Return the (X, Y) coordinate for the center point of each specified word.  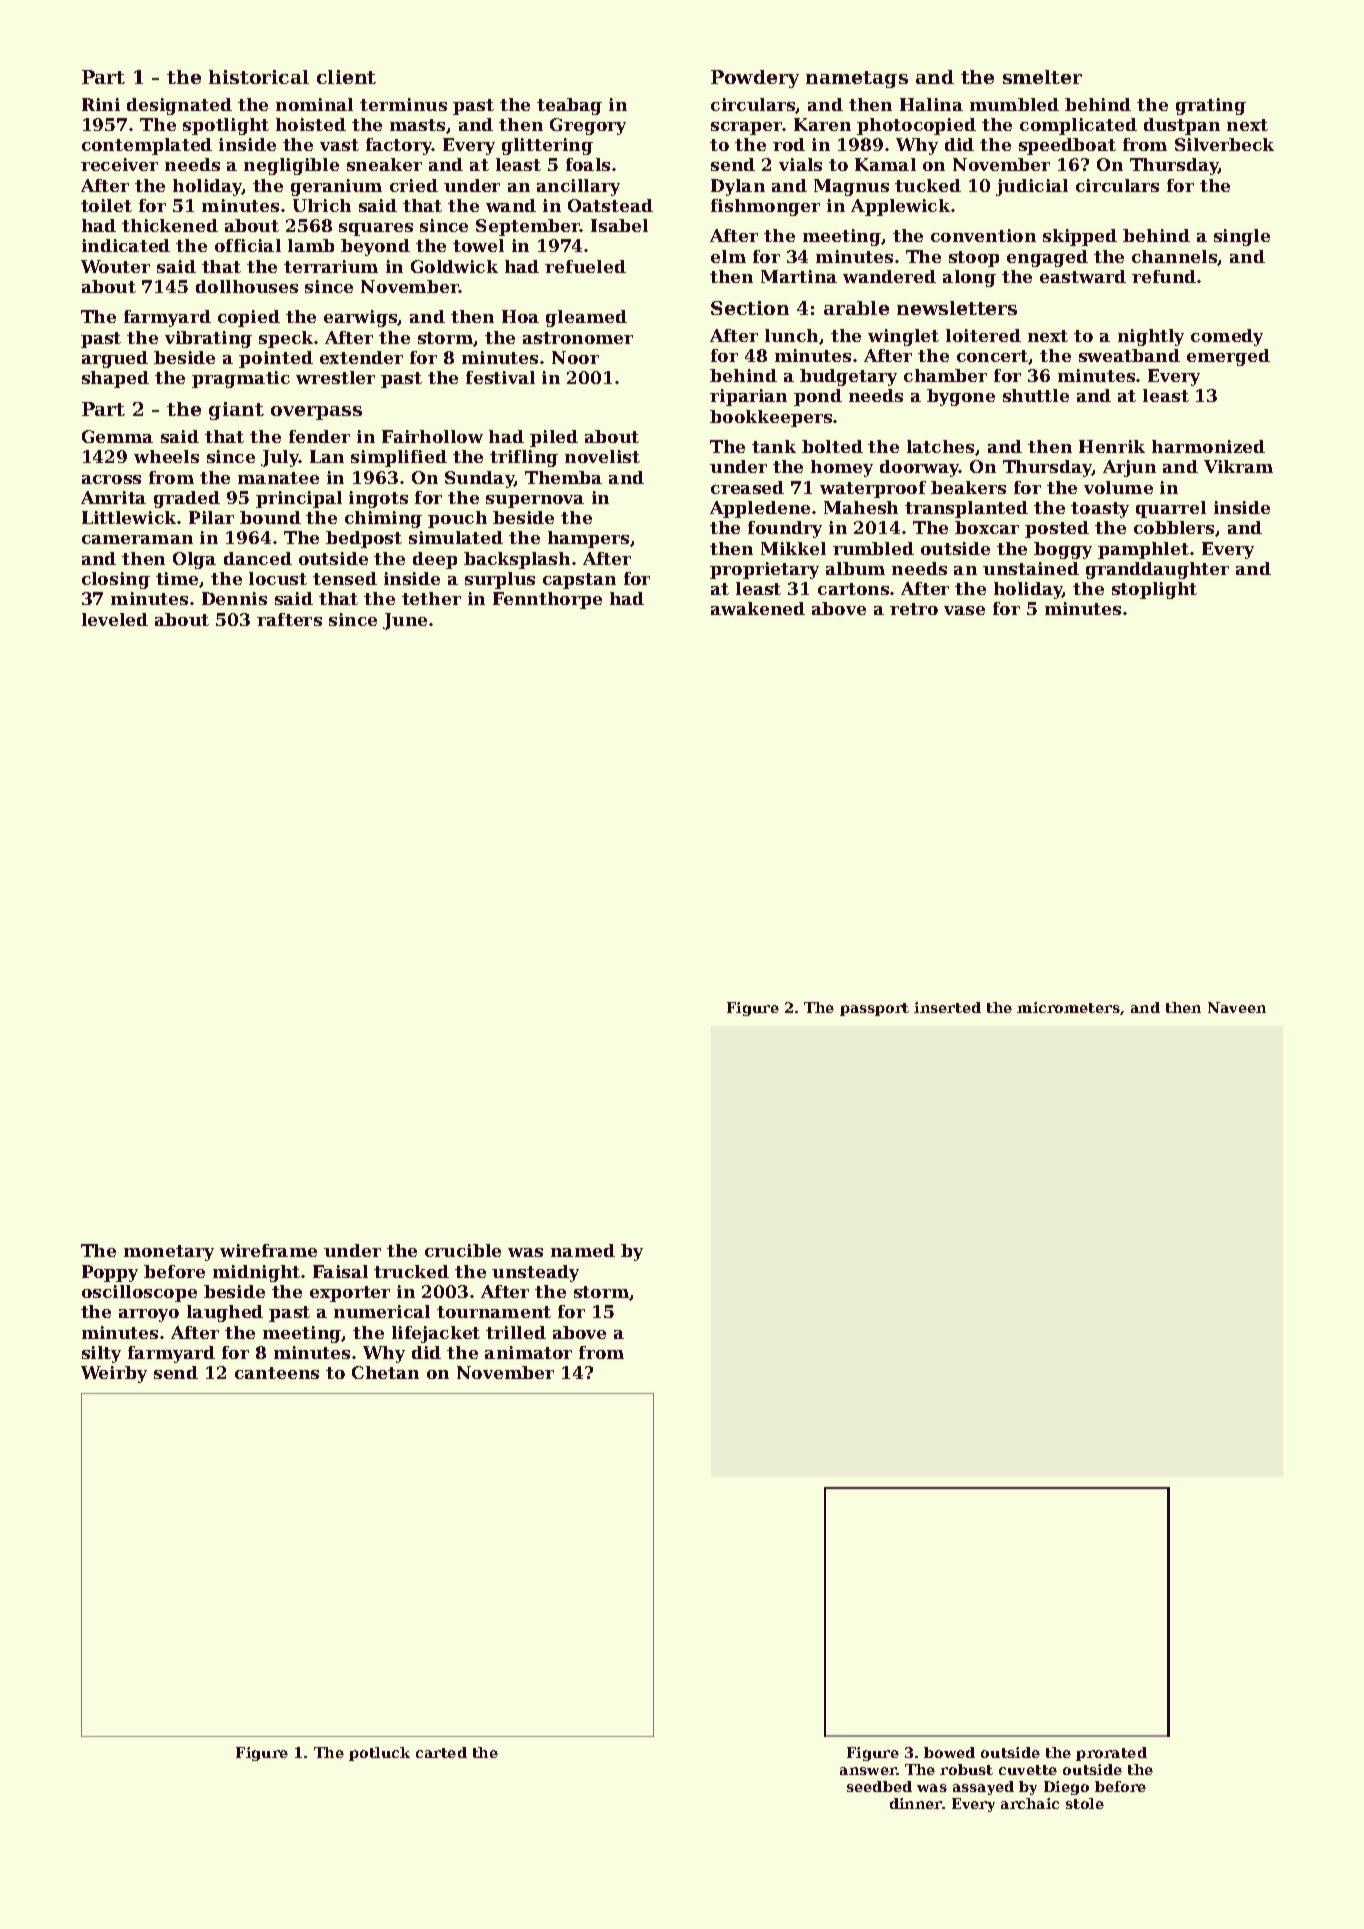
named (583, 1250)
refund (1164, 276)
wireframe (268, 1250)
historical (259, 77)
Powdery (755, 79)
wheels (166, 456)
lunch (791, 335)
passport (874, 1009)
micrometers (1068, 1007)
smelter (1042, 77)
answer (868, 1771)
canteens (277, 1373)
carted (441, 1752)
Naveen (1237, 1007)
